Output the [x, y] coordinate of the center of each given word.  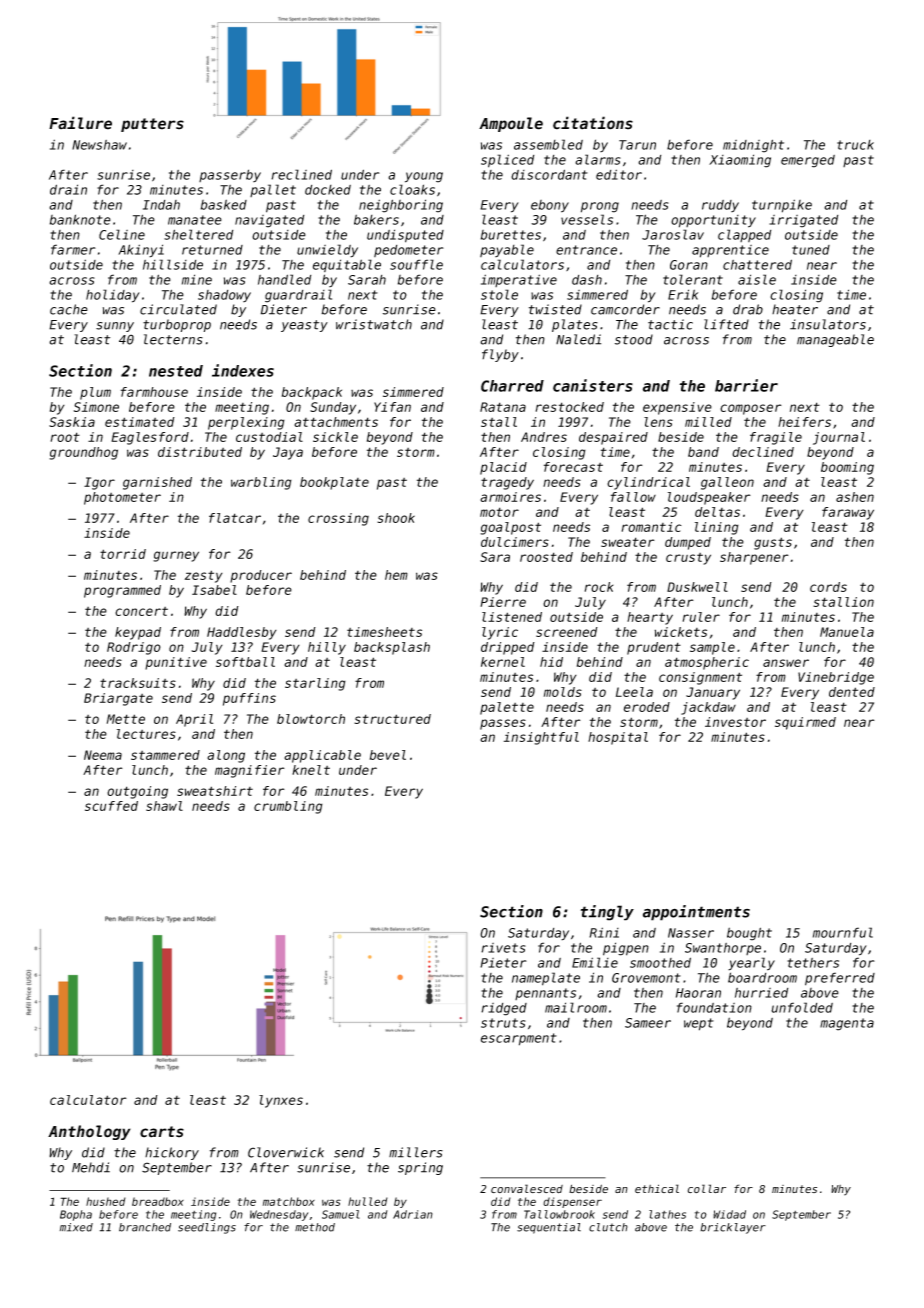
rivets [503, 948]
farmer [73, 249]
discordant [549, 174]
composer [751, 409]
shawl [164, 806]
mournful [843, 932]
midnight [753, 146]
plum [95, 393]
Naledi [578, 339]
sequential [549, 1228]
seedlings [207, 1228]
